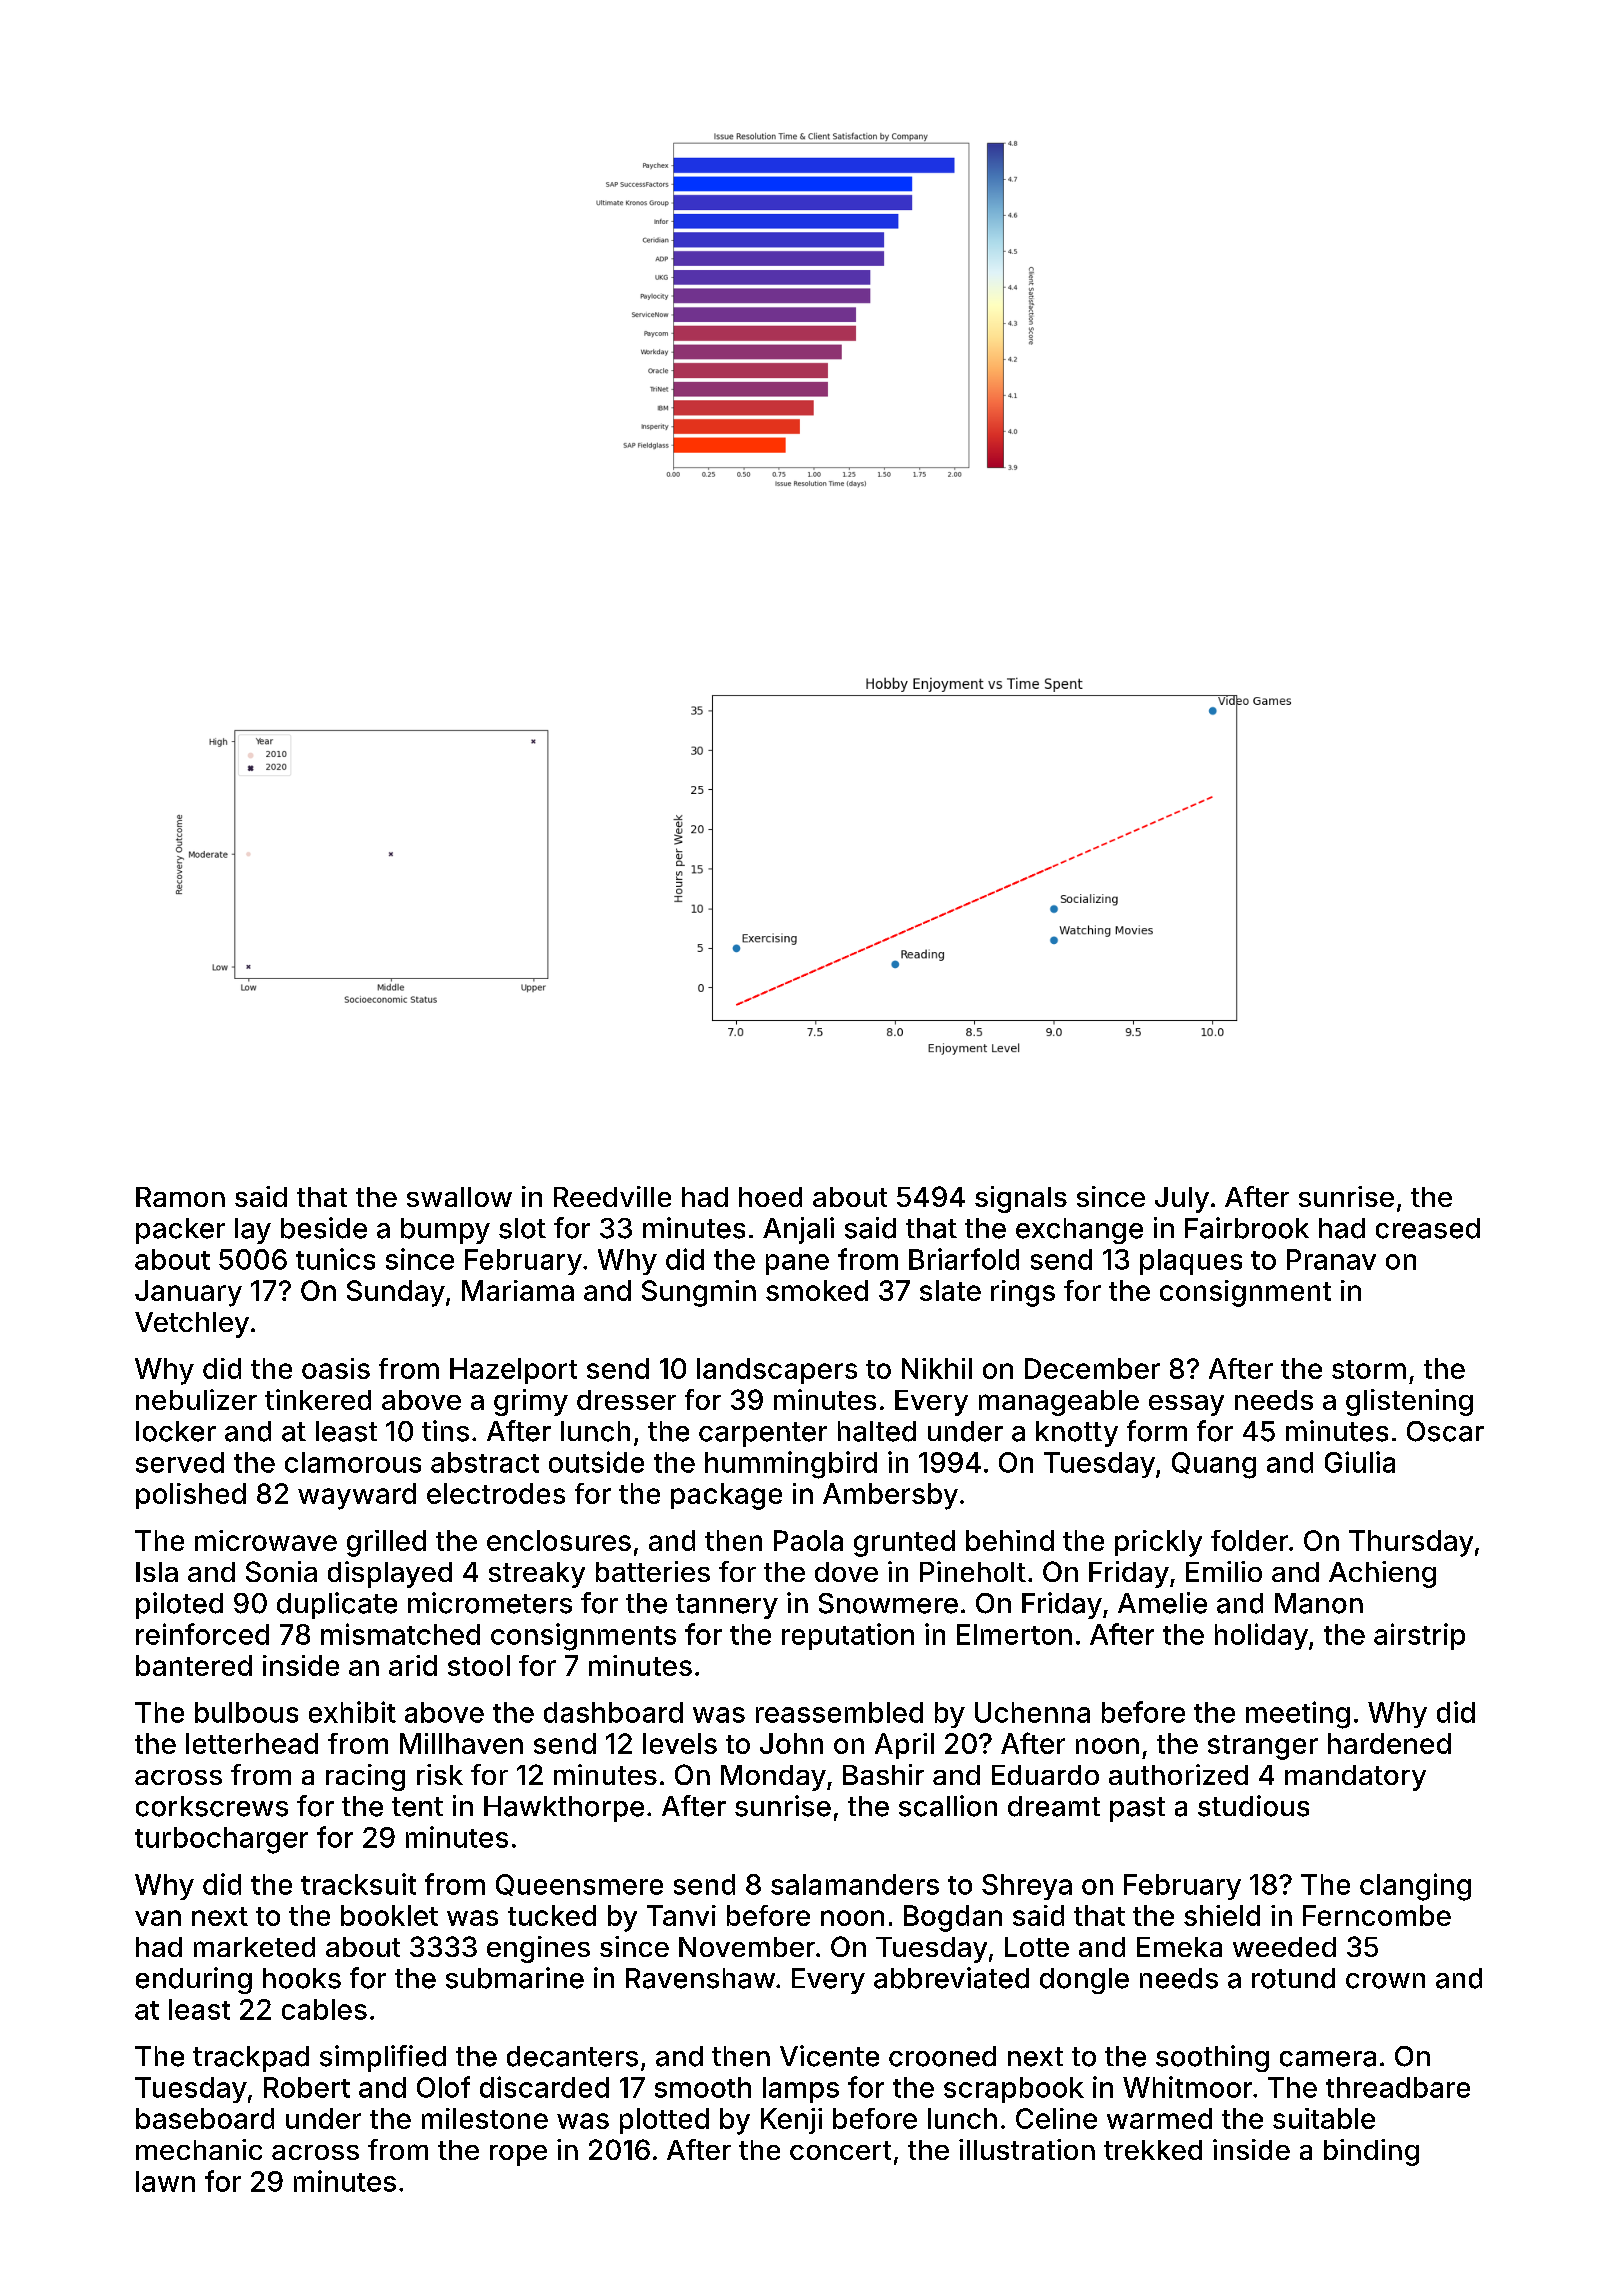 The height and width of the screenshot is (2292, 1620). What do you see at coordinates (459, 1197) in the screenshot?
I see `swallow` at bounding box center [459, 1197].
